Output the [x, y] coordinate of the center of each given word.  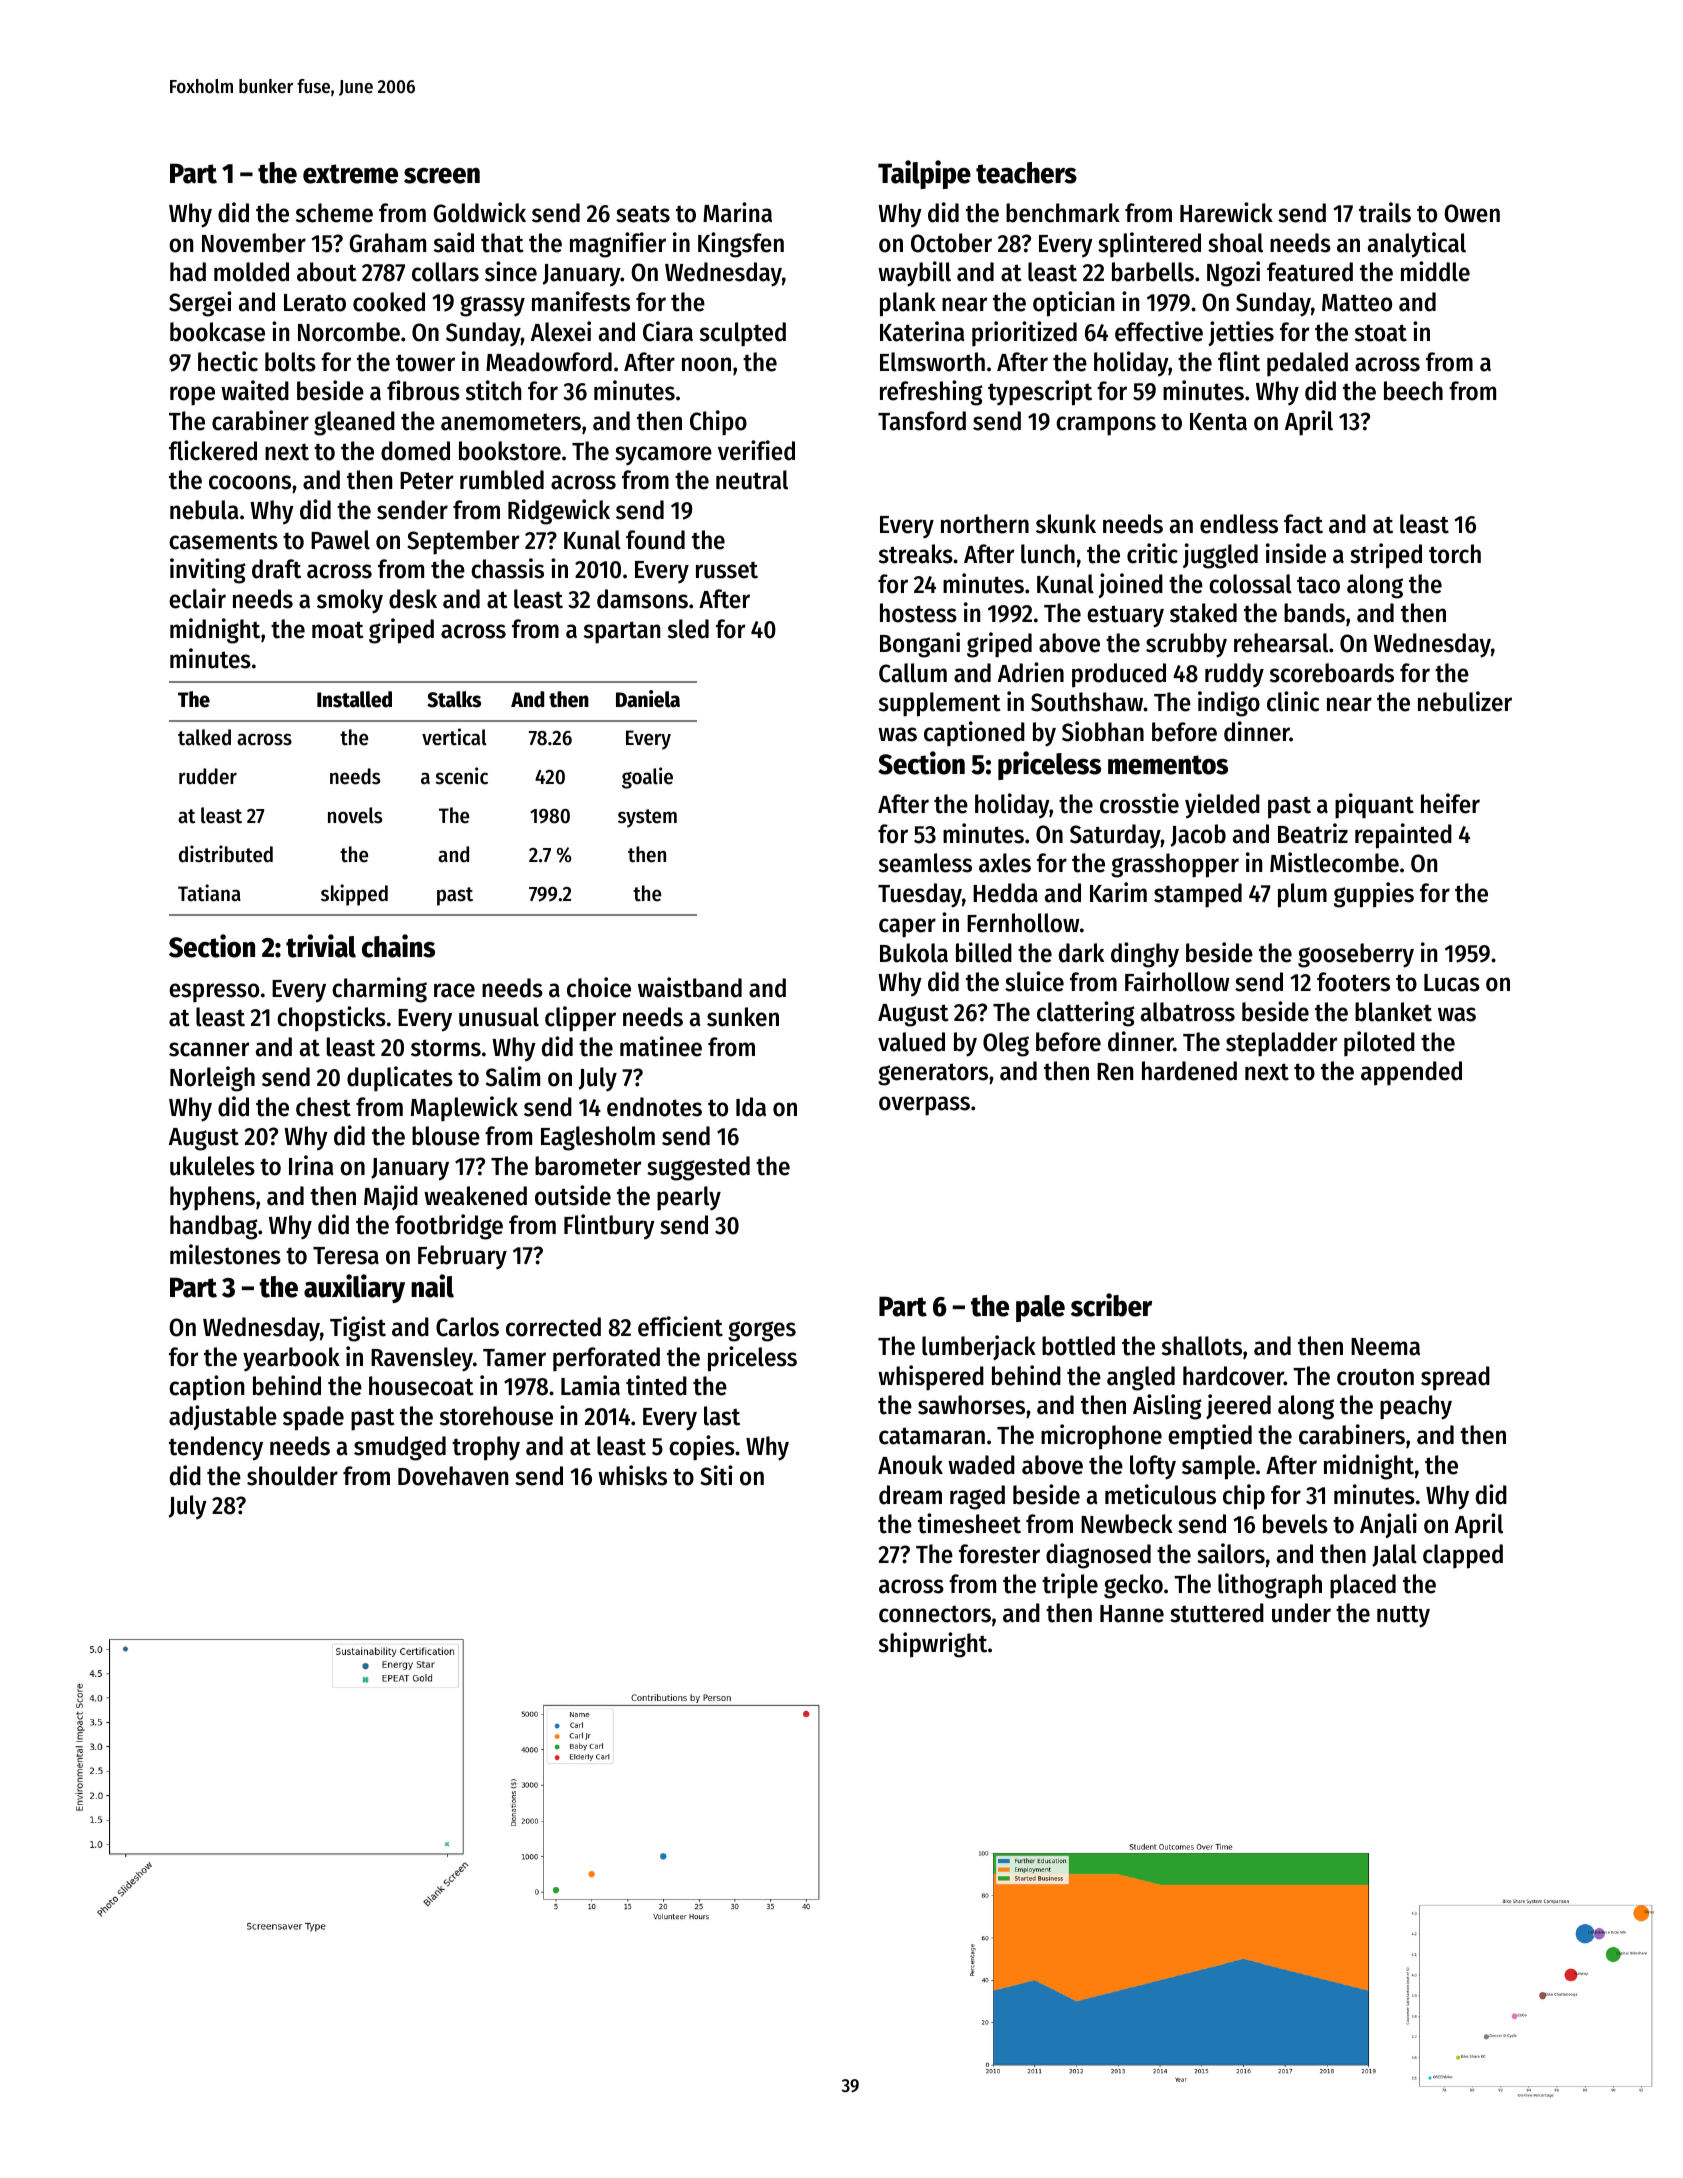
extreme [350, 174]
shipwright [933, 1645]
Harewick [1226, 212]
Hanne [1132, 1614]
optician [1073, 304]
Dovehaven [453, 1476]
